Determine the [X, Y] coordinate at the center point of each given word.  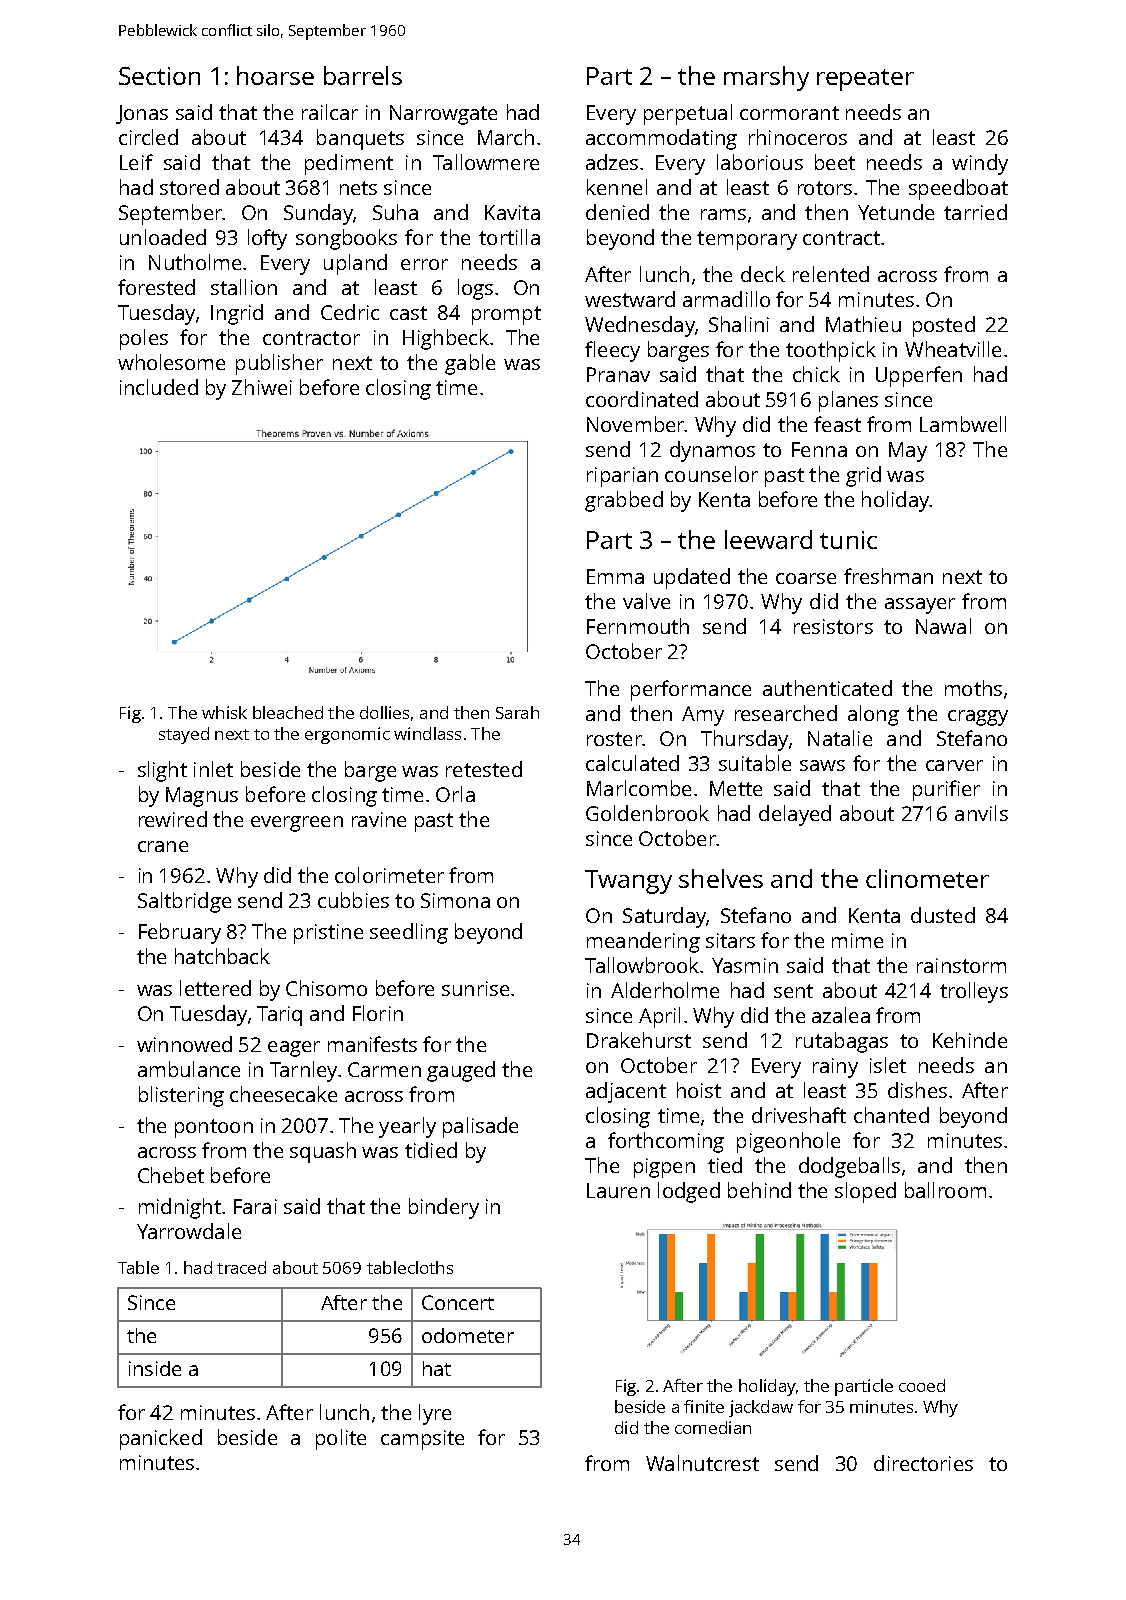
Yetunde [896, 212]
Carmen [384, 1069]
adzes [612, 162]
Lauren [618, 1190]
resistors [833, 626]
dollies [384, 712]
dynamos [712, 451]
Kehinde [970, 1040]
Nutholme [195, 262]
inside [155, 1368]
